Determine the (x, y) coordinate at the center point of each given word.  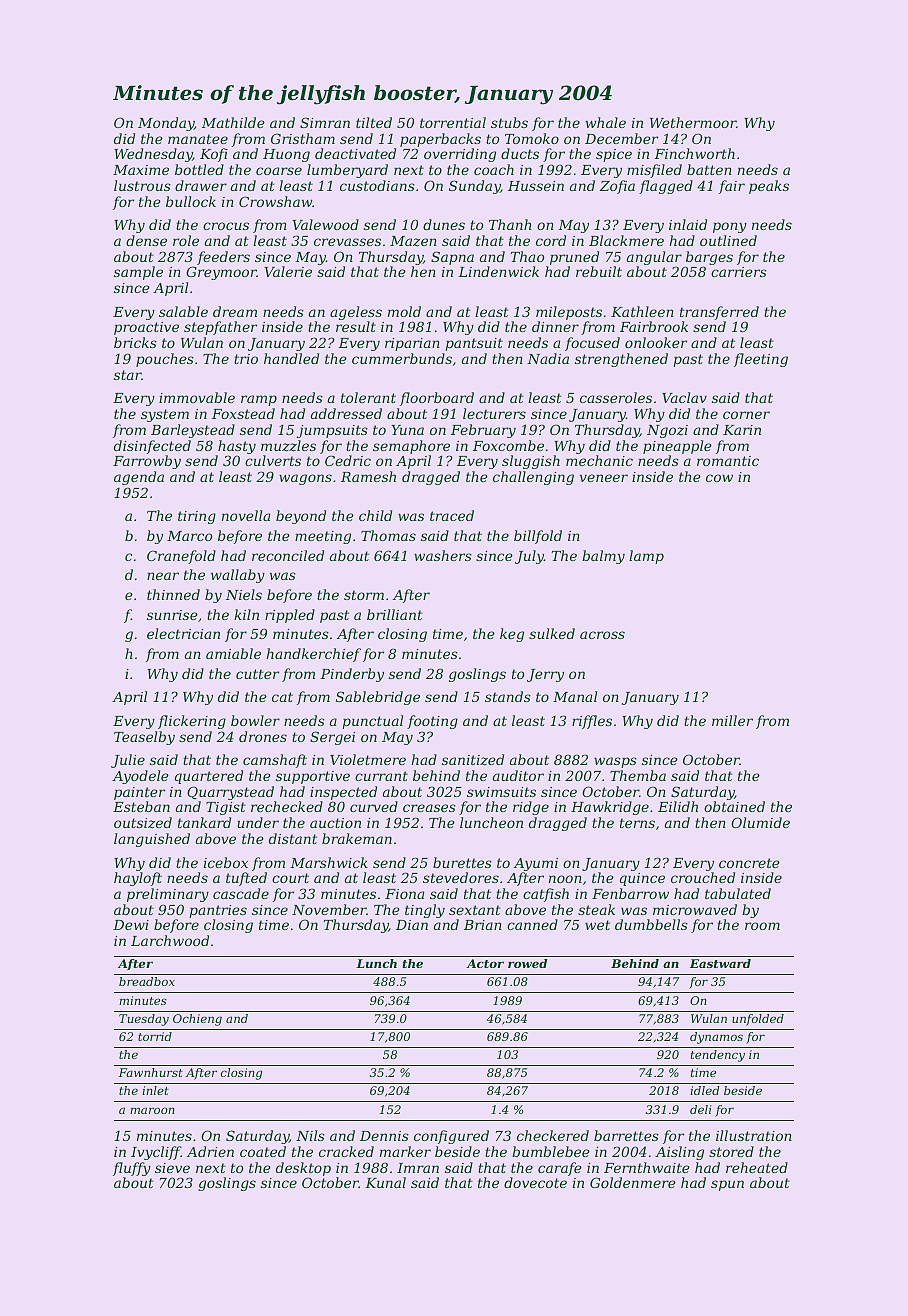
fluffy (132, 1169)
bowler (255, 720)
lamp (646, 557)
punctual (372, 722)
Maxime (141, 170)
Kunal (385, 1182)
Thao (528, 256)
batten (709, 169)
